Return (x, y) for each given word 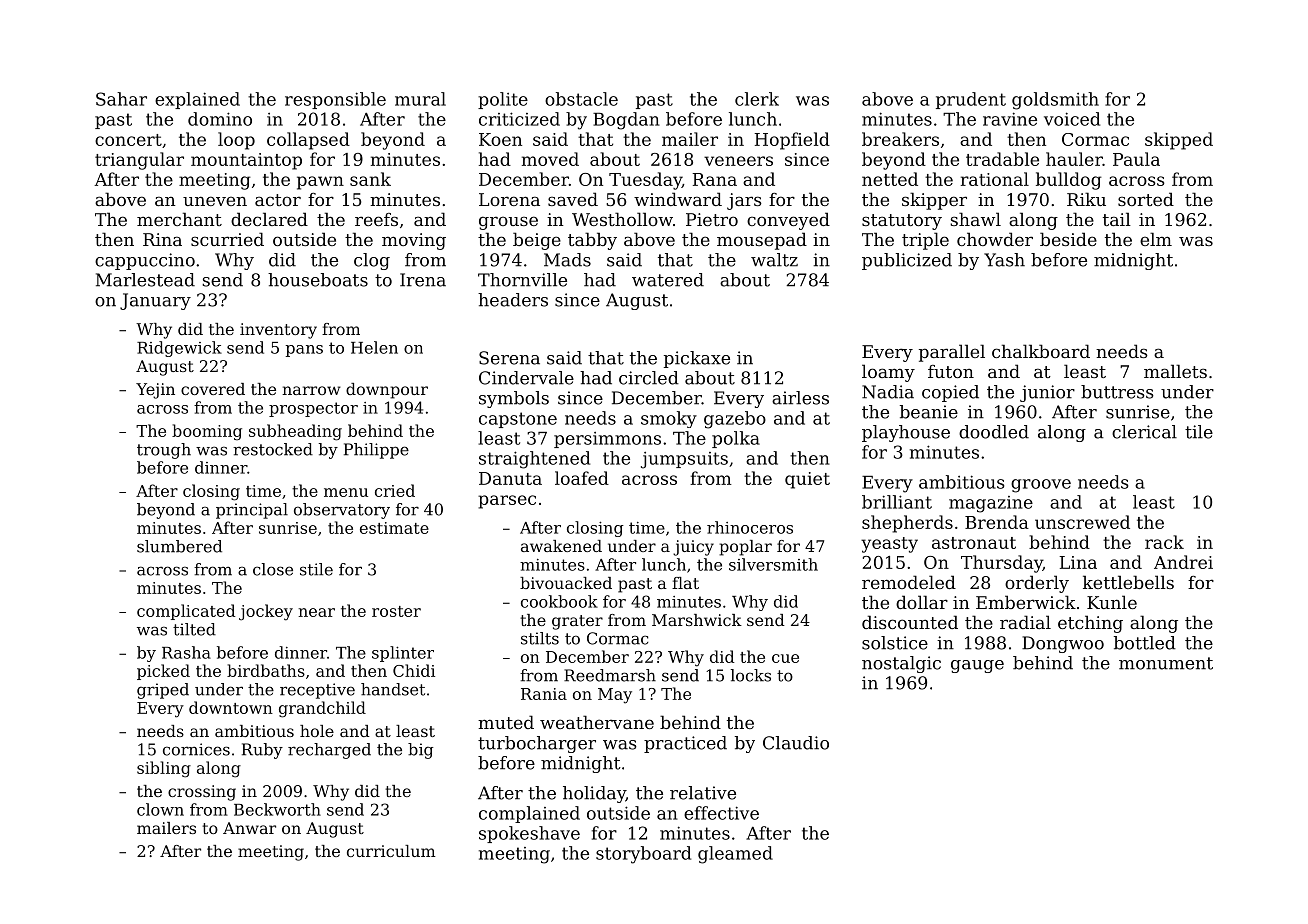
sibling (164, 769)
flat (685, 583)
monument (1166, 663)
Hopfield (792, 141)
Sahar (121, 99)
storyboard (643, 855)
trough (164, 451)
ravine (1010, 119)
